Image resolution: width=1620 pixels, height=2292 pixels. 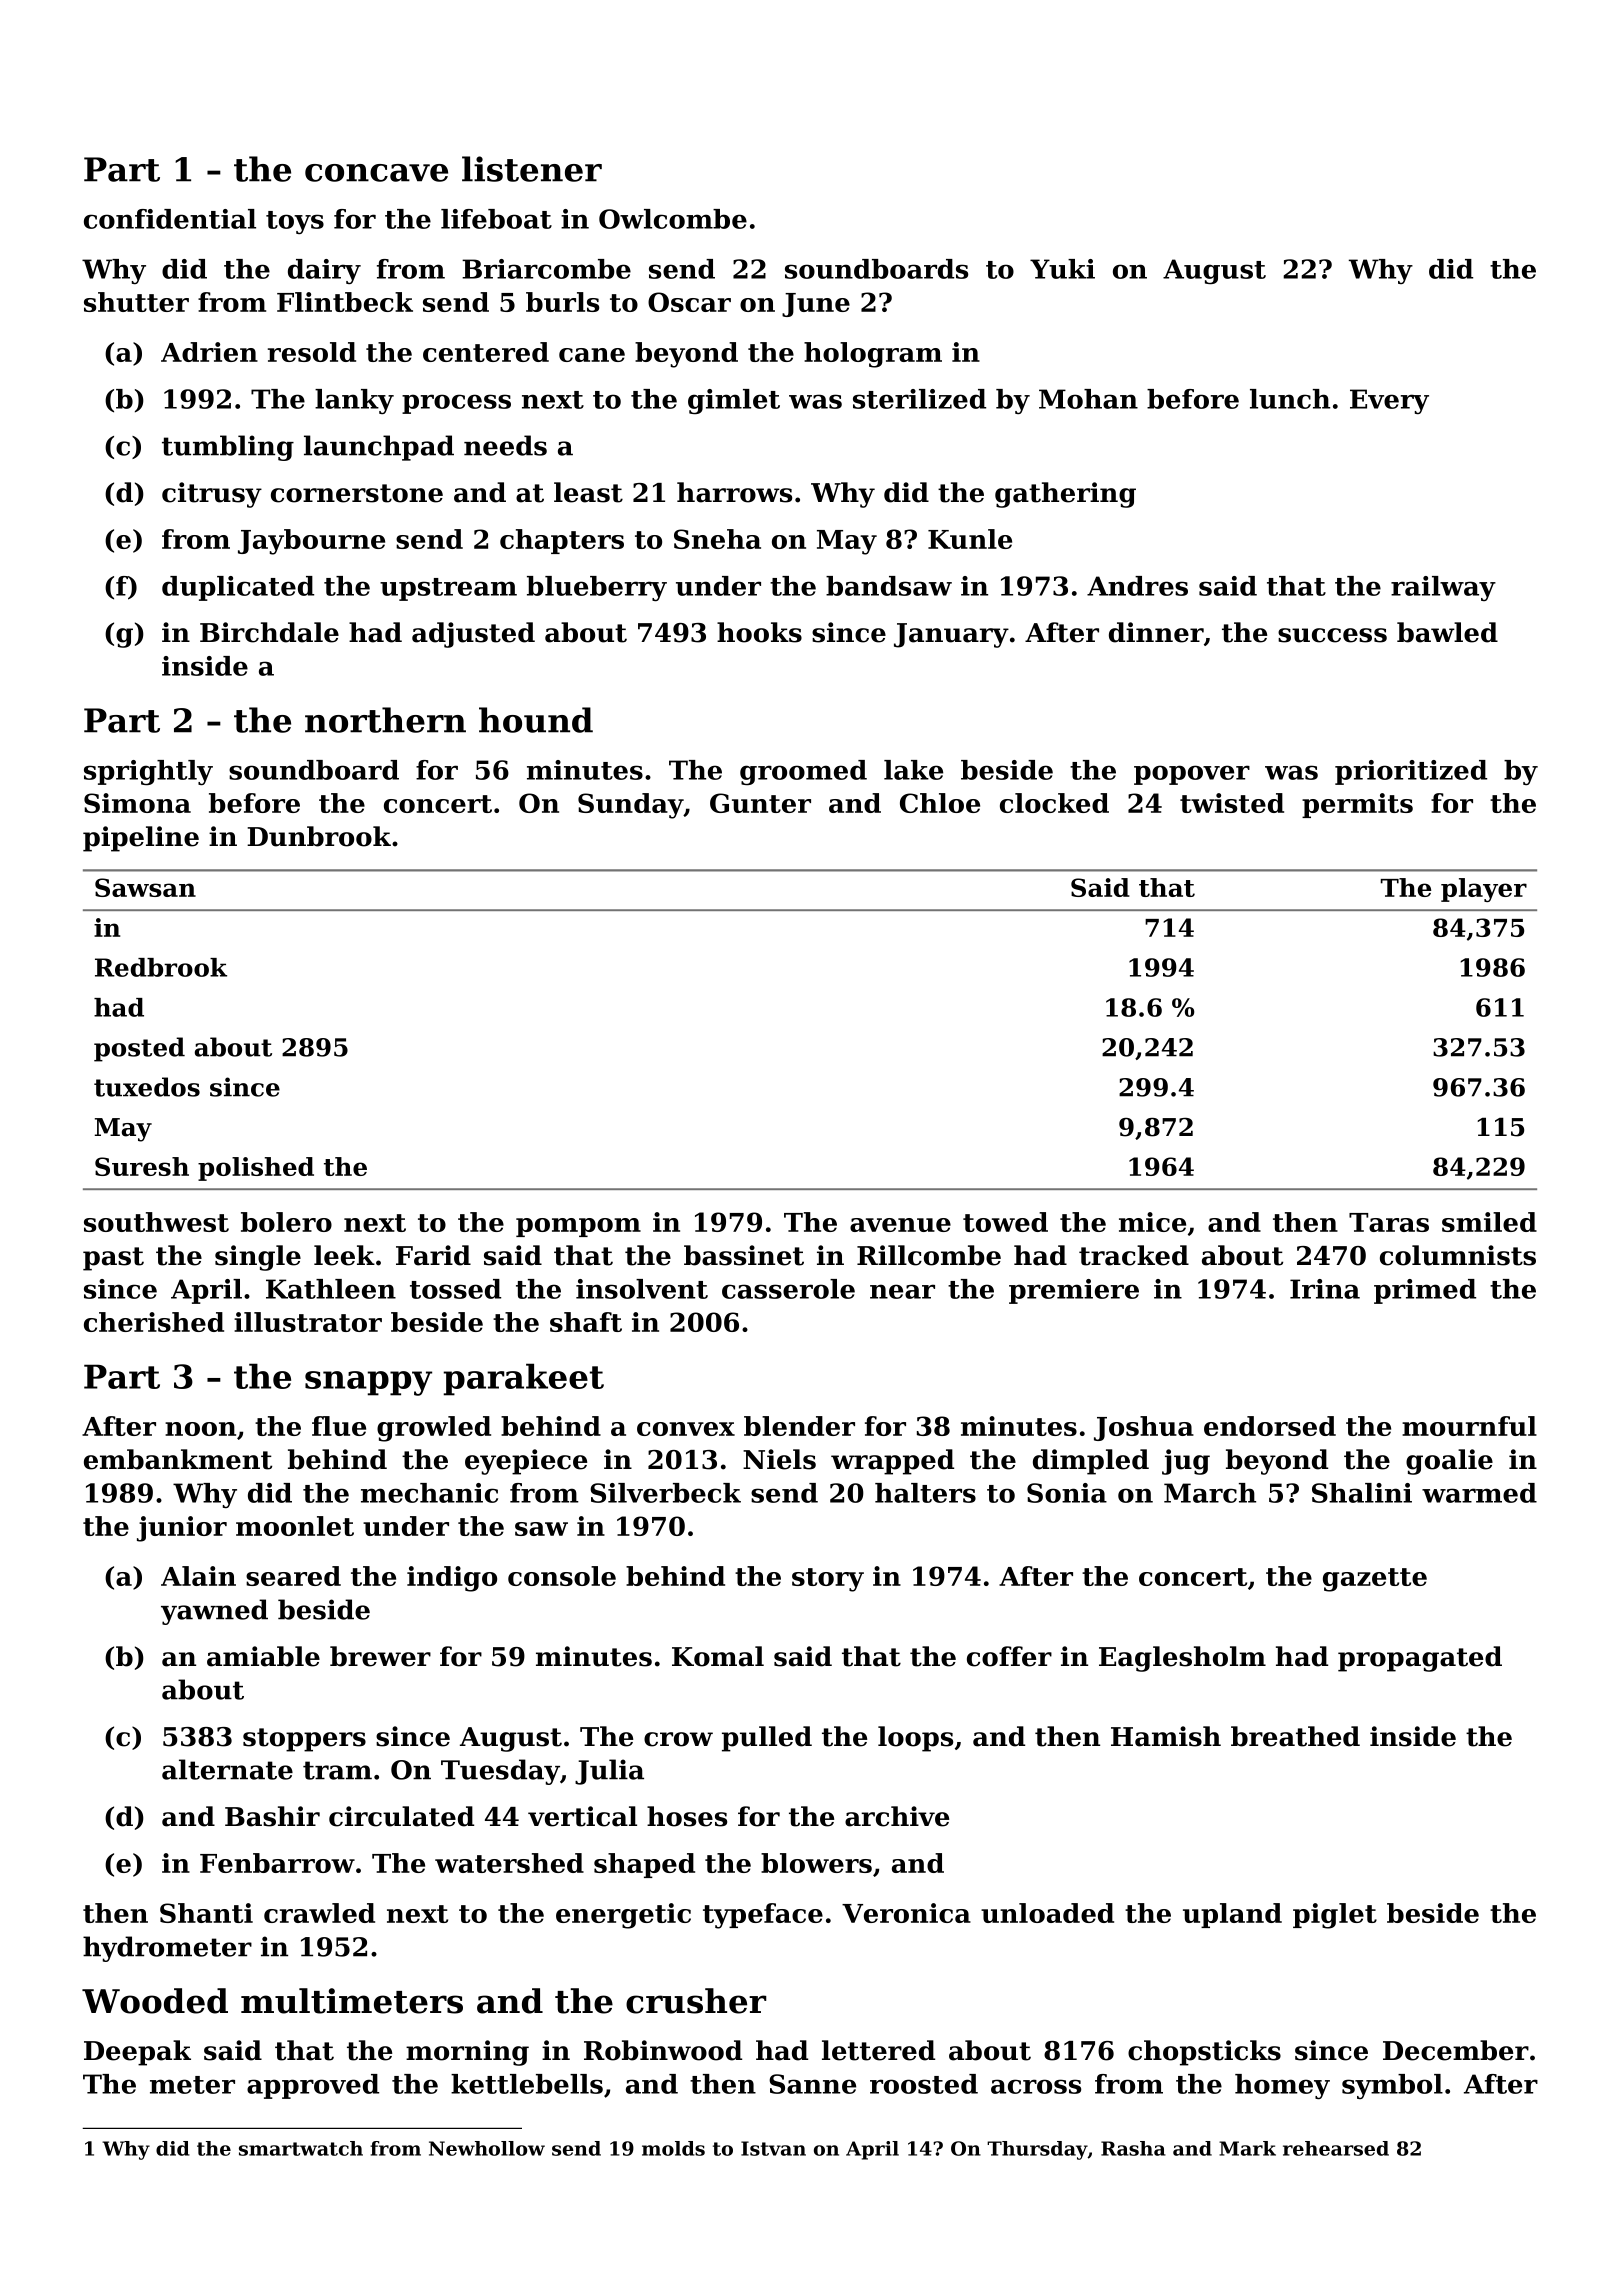 I want to click on chapters, so click(x=562, y=541).
